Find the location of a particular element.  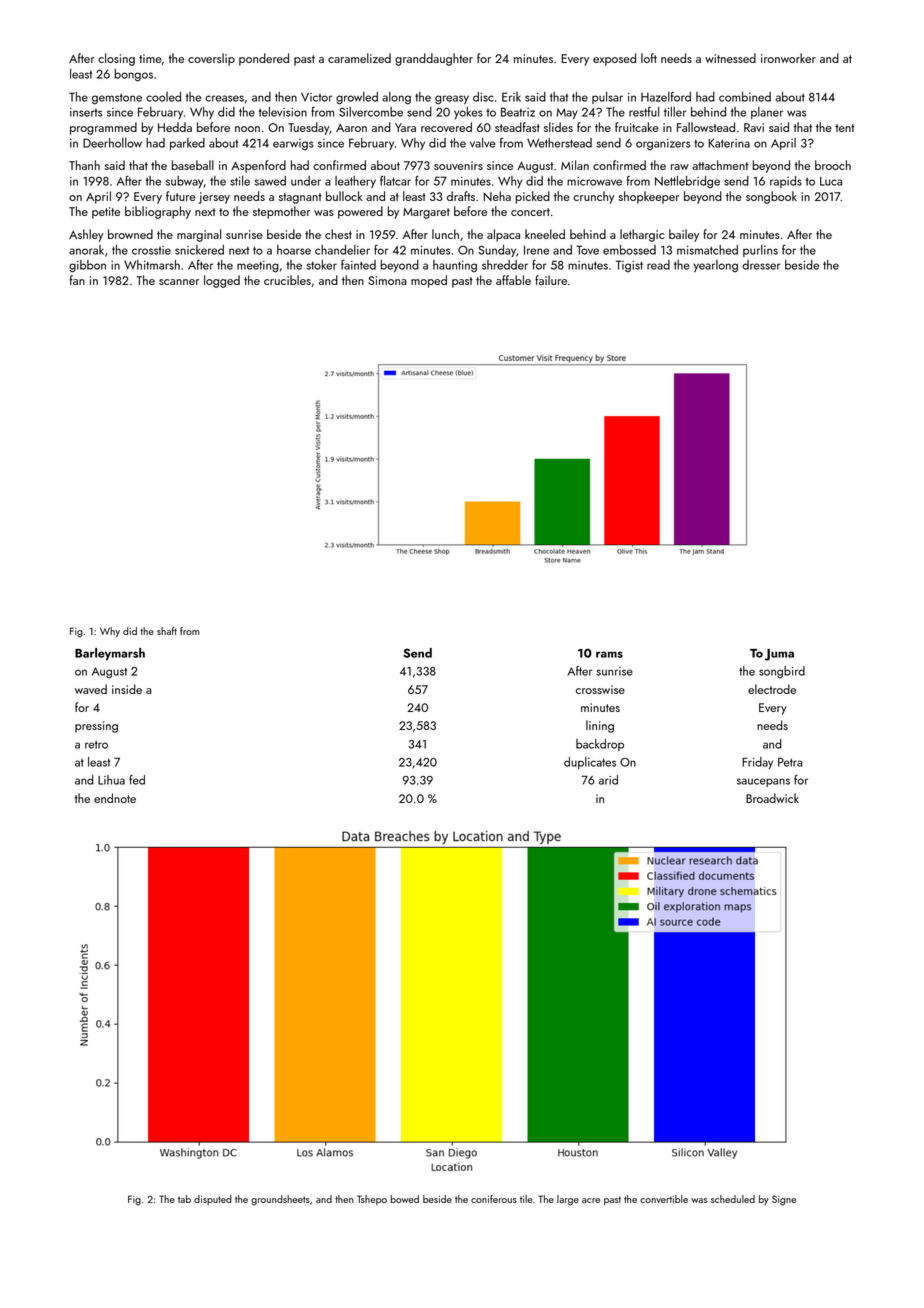

moped is located at coordinates (429, 281).
